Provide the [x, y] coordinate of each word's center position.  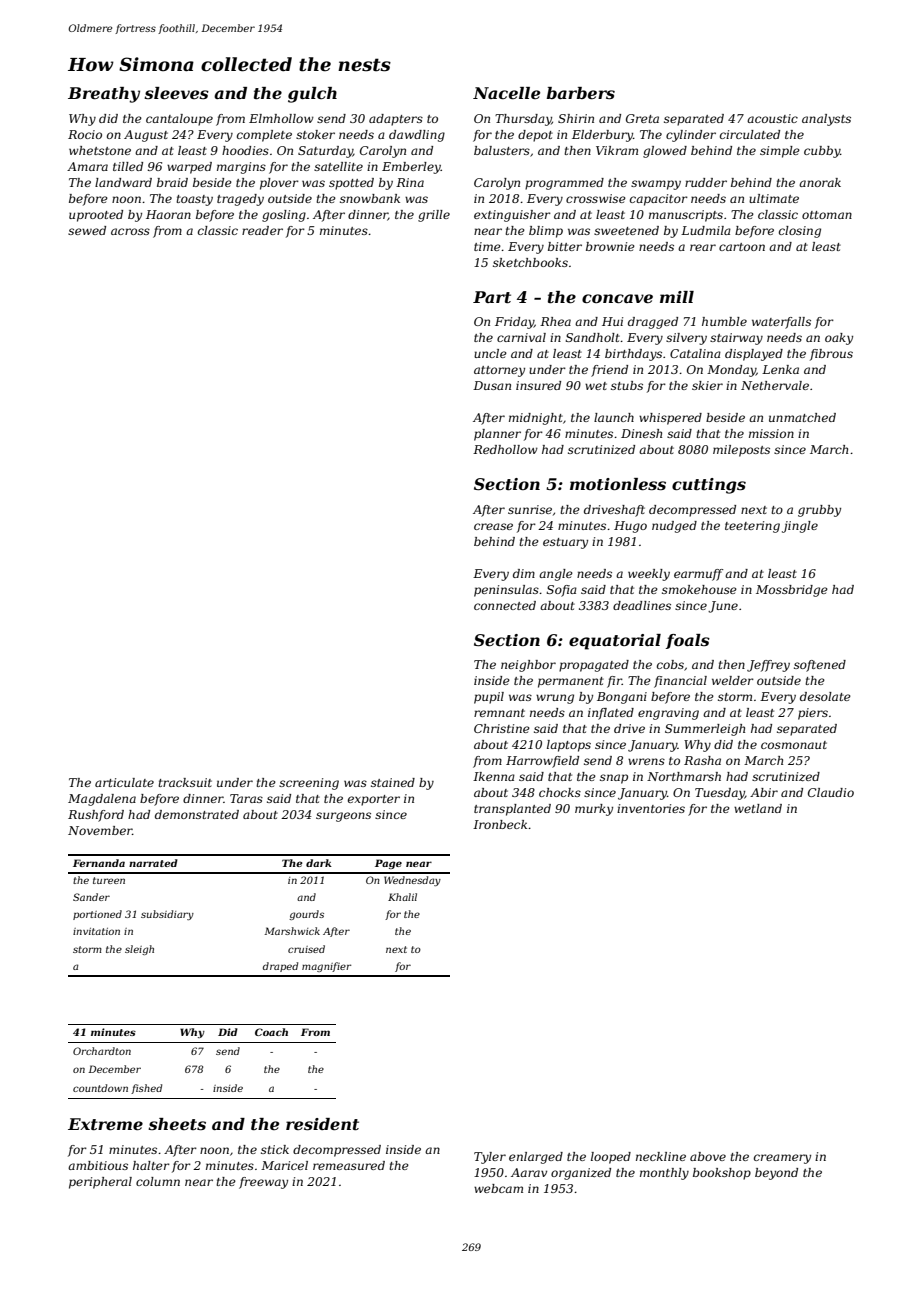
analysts [826, 120]
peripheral [100, 1183]
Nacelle [506, 93]
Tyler [490, 1158]
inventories [651, 808]
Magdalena [102, 800]
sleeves [176, 93]
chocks [560, 792]
